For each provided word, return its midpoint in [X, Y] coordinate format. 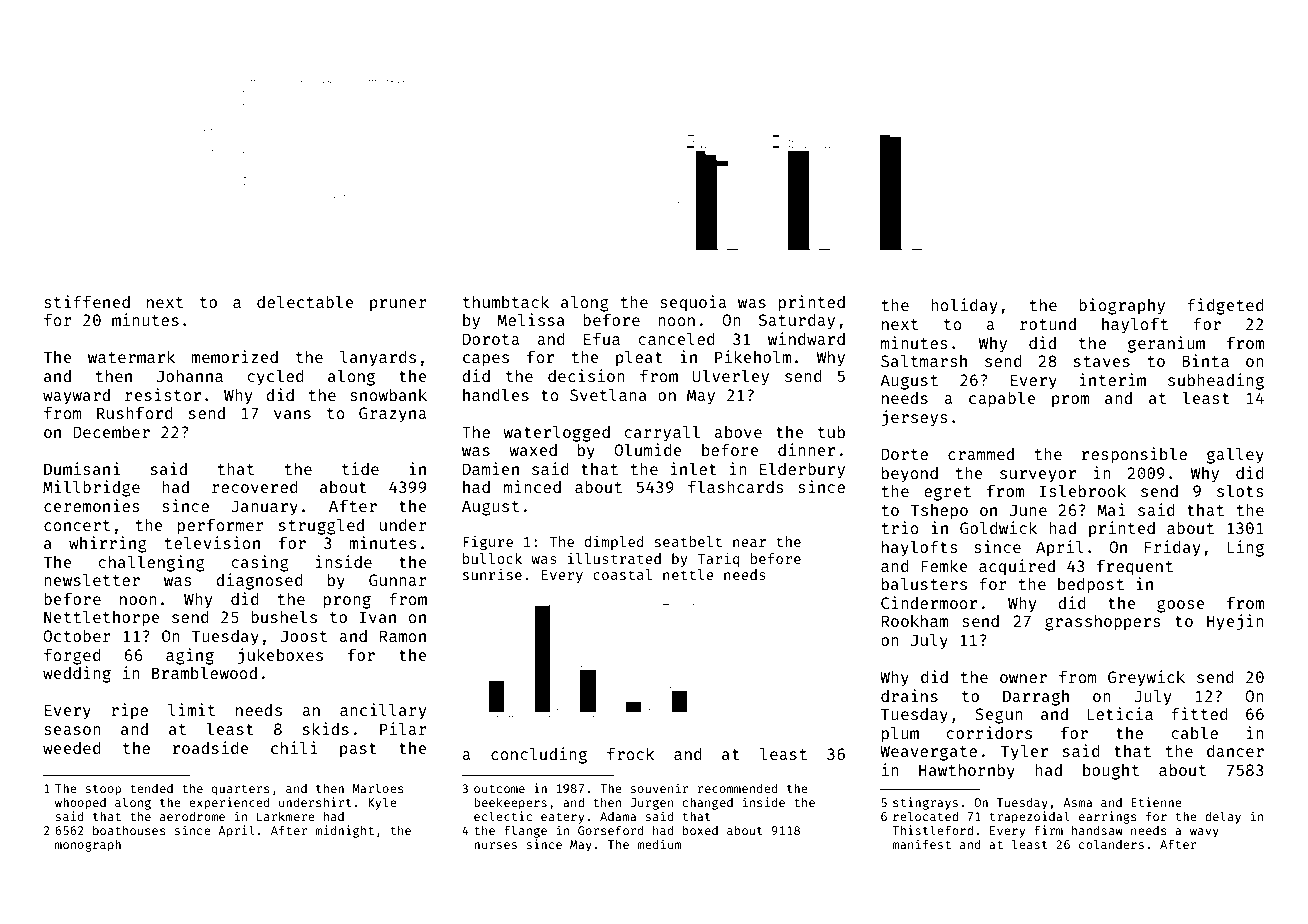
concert [77, 525]
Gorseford [611, 830]
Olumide [648, 449]
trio [900, 527]
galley [1235, 455]
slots [1240, 490]
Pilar [403, 728]
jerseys [914, 418]
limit [191, 709]
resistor [163, 394]
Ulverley [730, 377]
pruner [398, 305]
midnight [344, 831]
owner [1023, 678]
